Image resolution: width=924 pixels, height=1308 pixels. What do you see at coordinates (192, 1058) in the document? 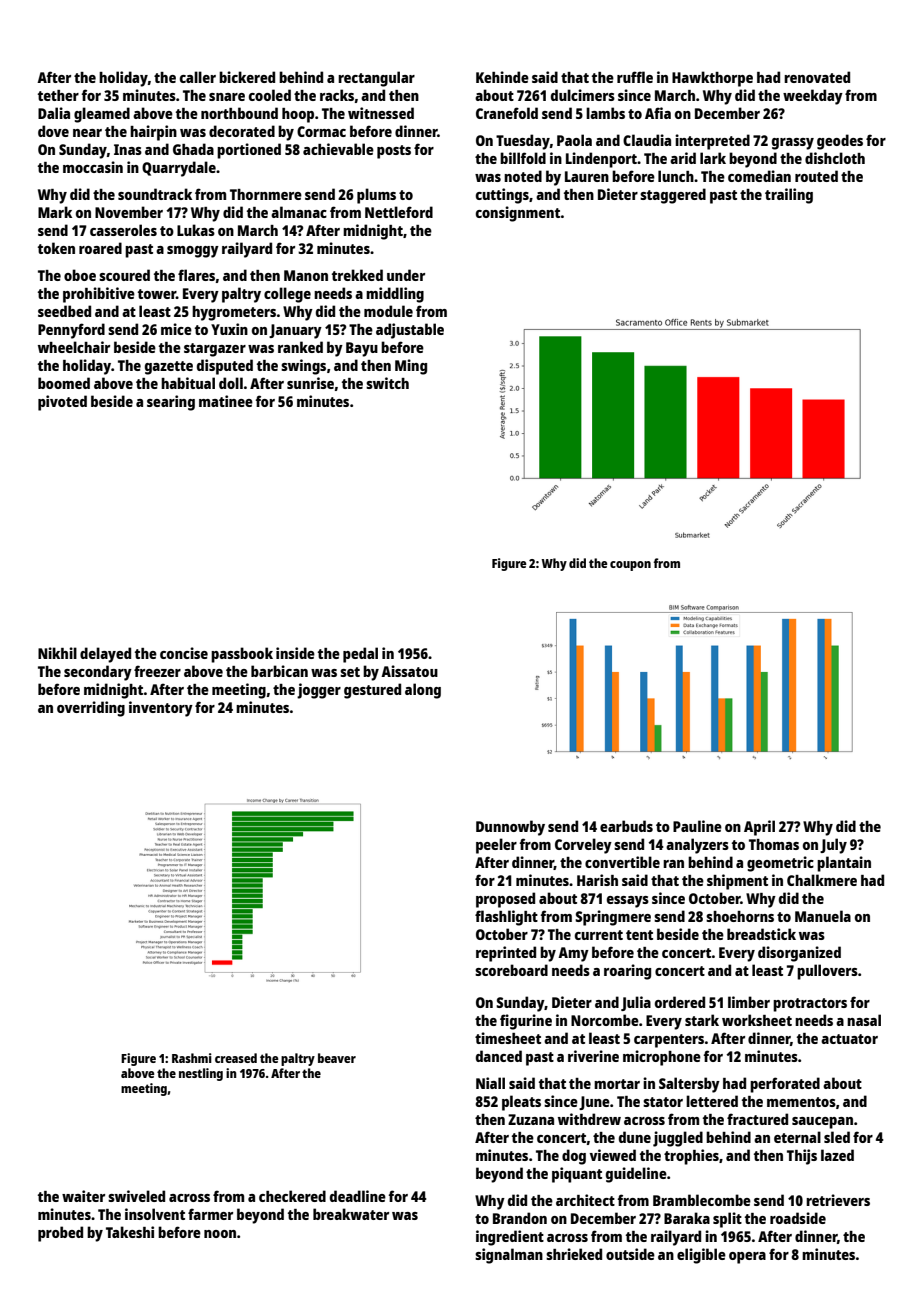
I see `Rashmi` at bounding box center [192, 1058].
